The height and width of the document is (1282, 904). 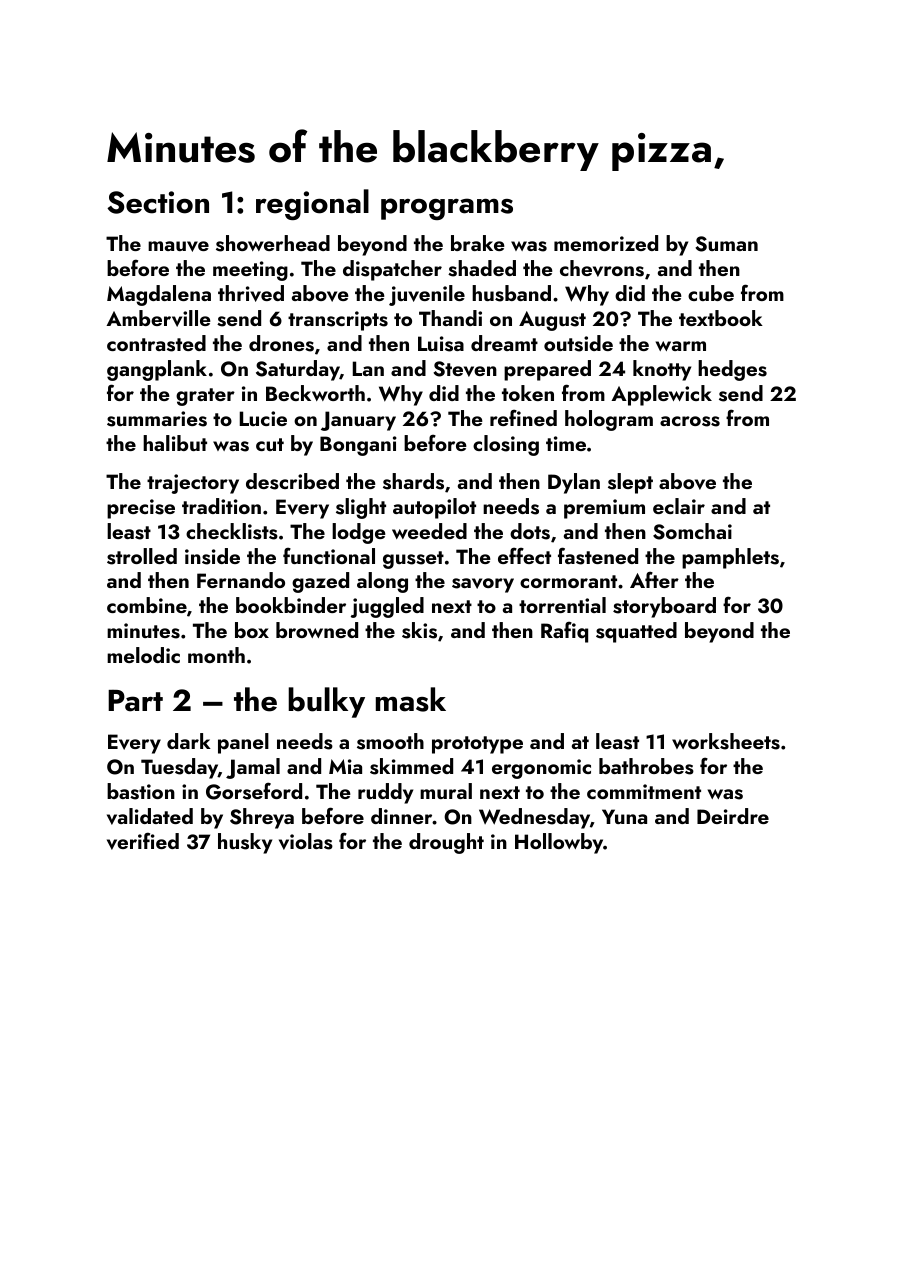 I want to click on contrasted, so click(x=156, y=343).
